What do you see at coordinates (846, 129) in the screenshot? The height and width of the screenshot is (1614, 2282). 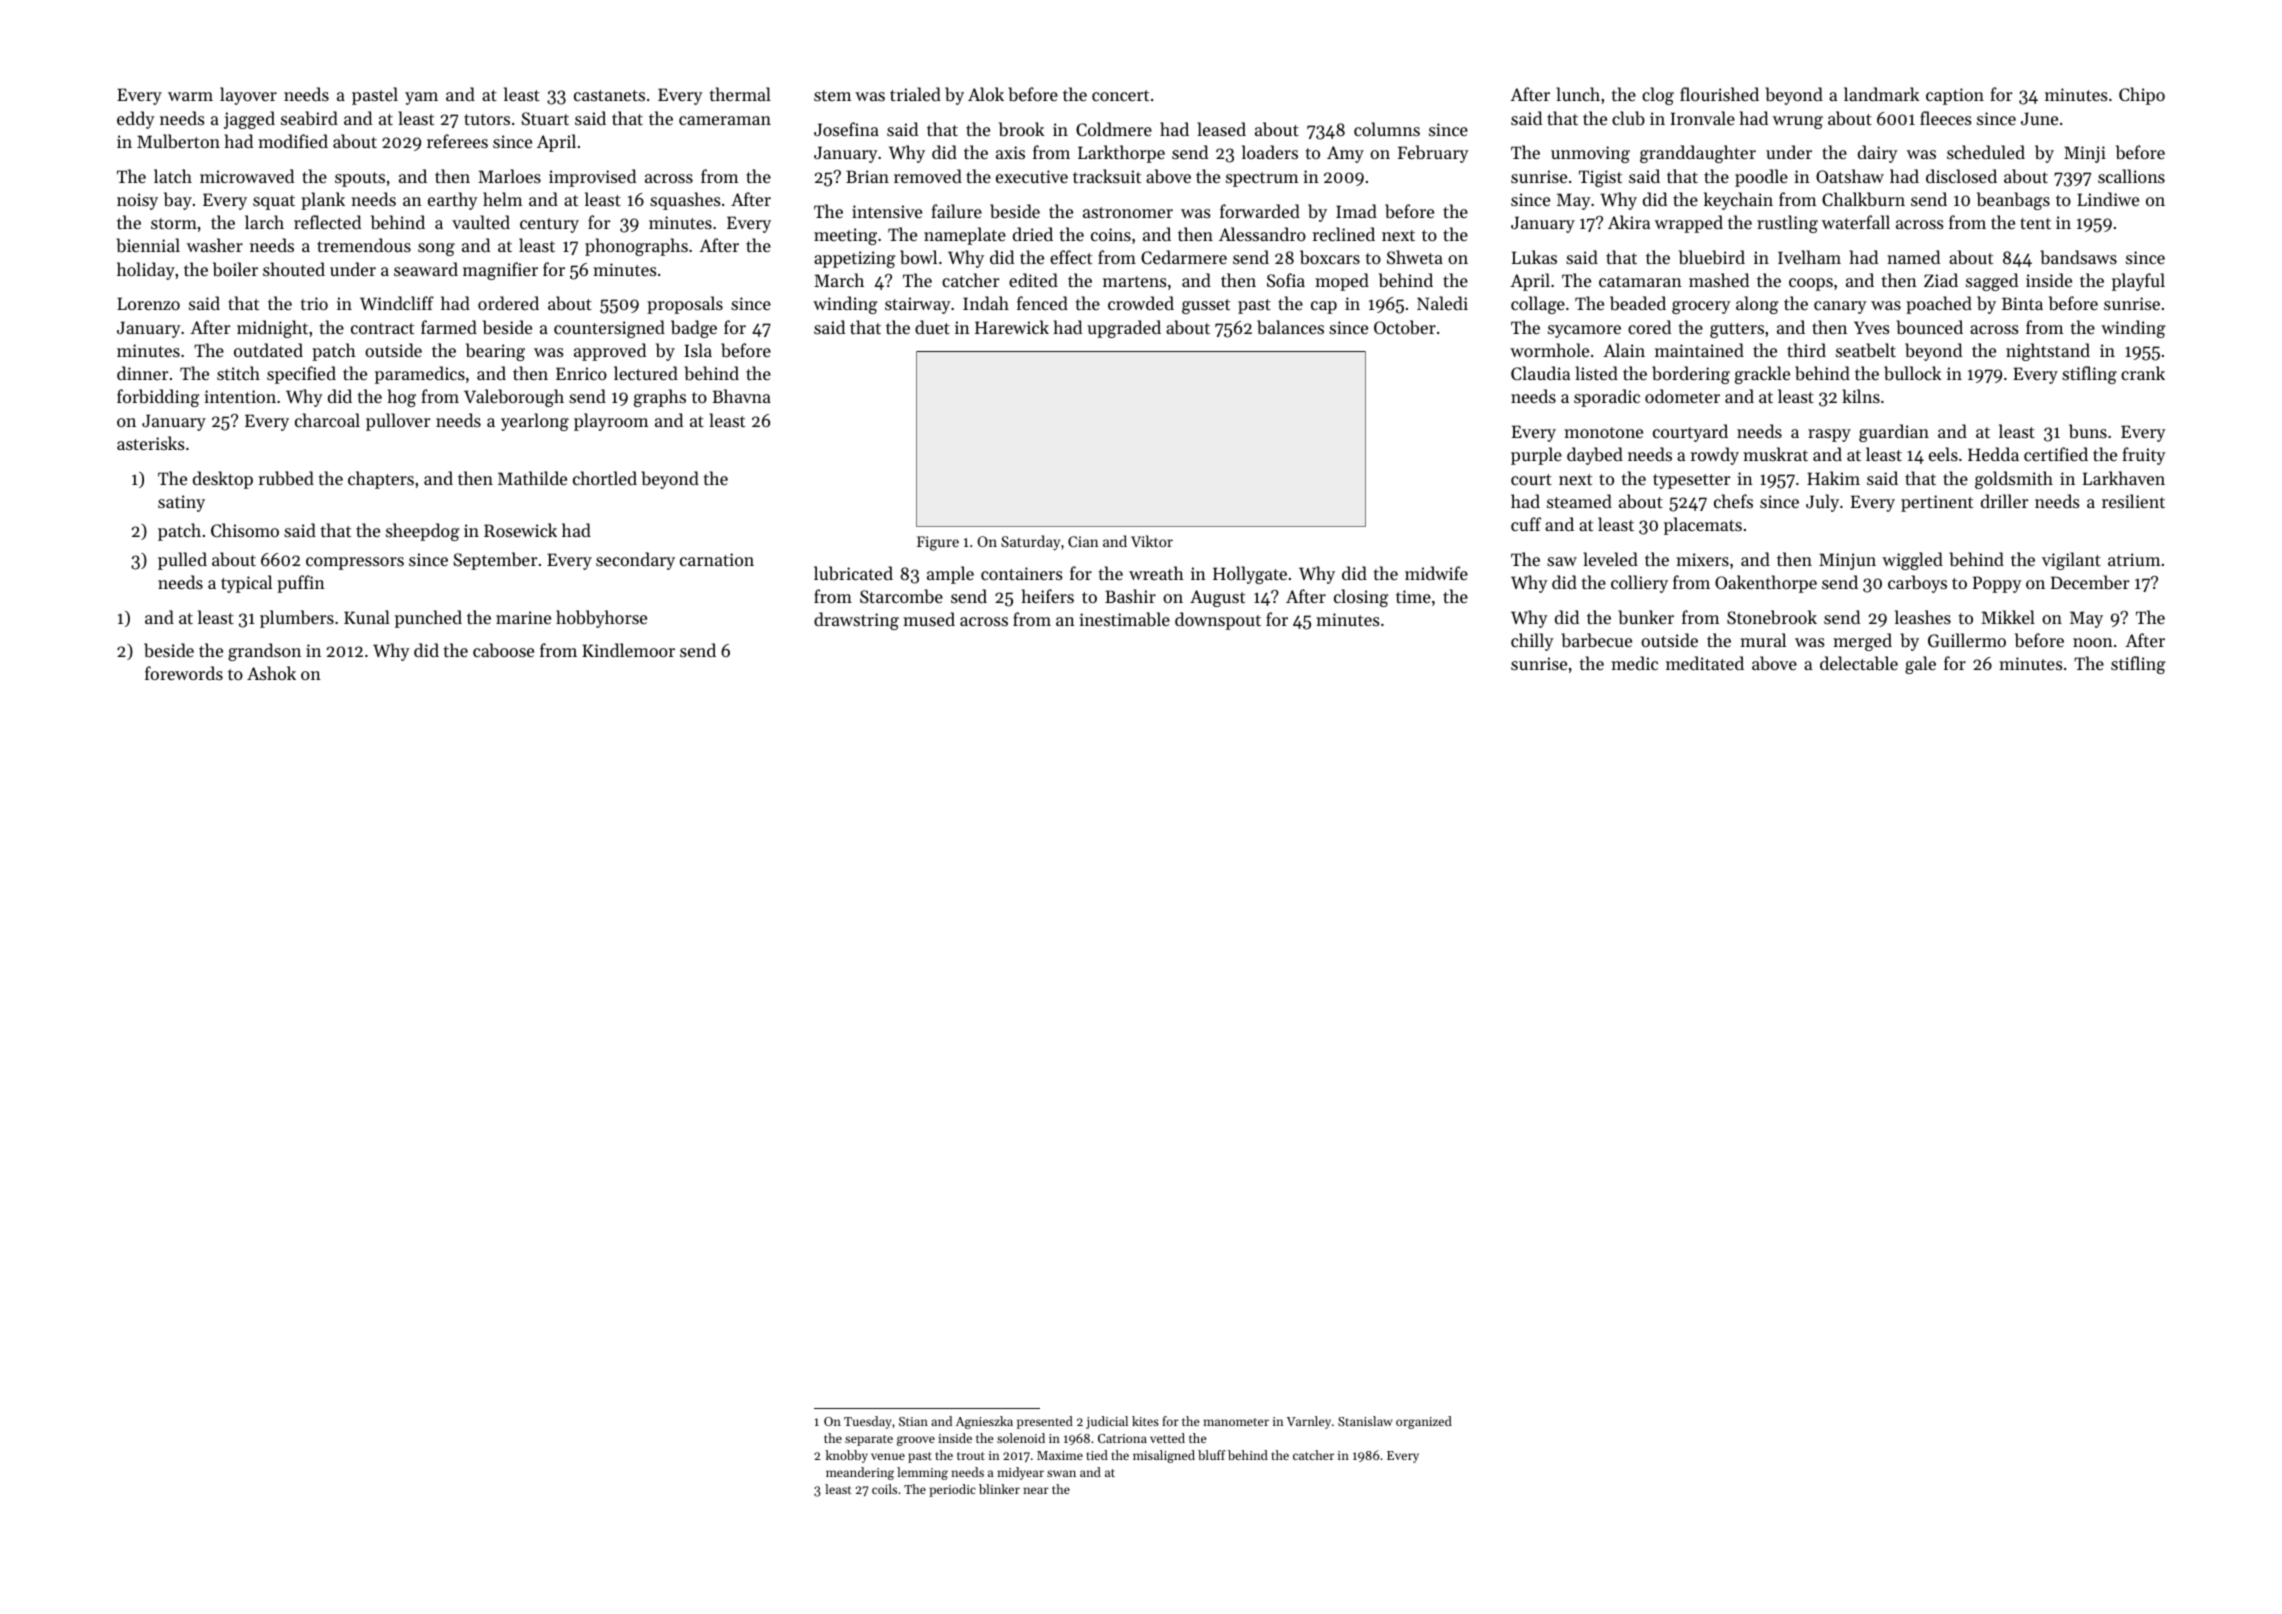 I see `Josefina` at bounding box center [846, 129].
